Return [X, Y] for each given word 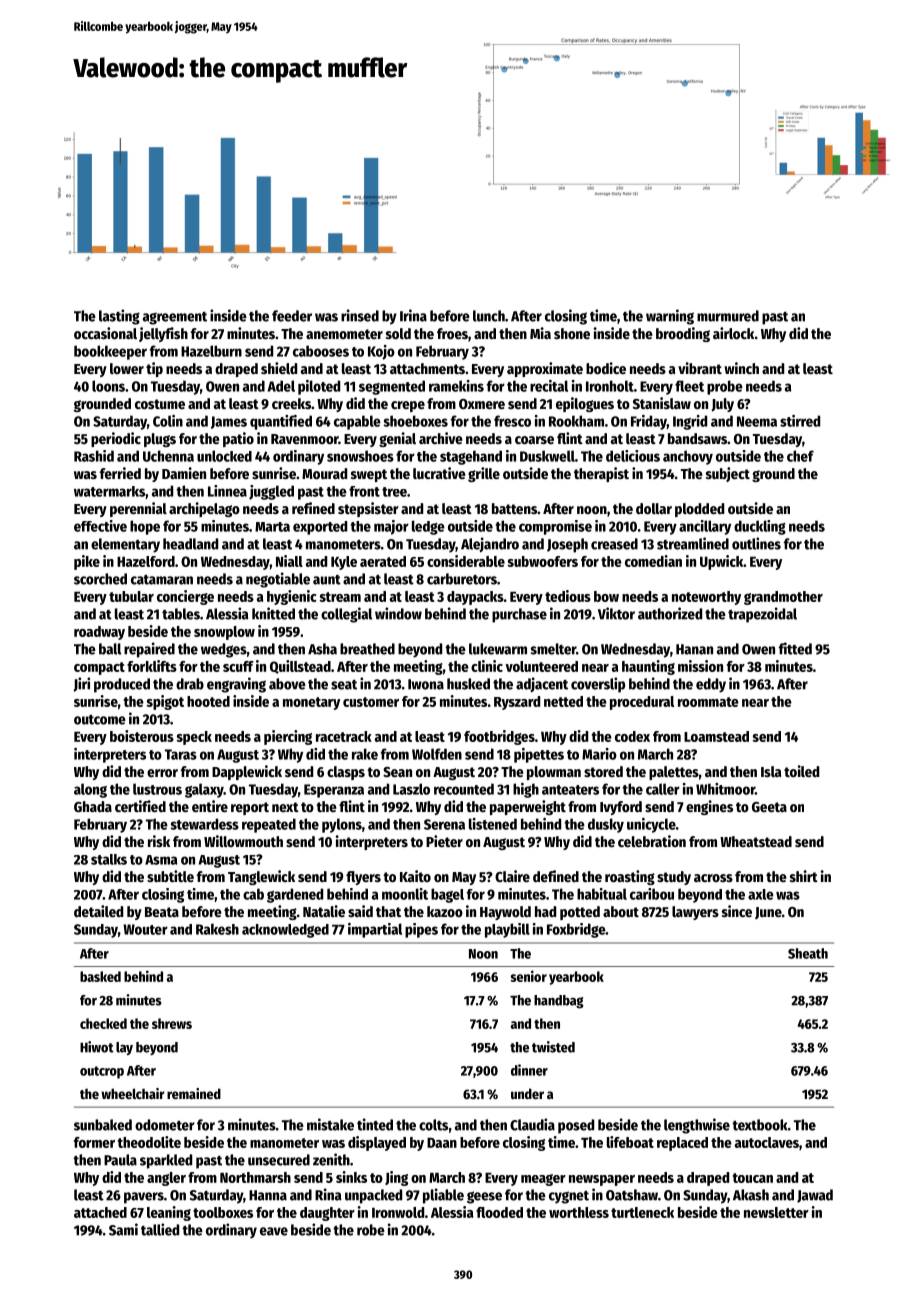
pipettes [539, 755]
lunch [489, 316]
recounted [464, 789]
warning [670, 317]
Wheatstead [756, 841]
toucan [753, 1178]
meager [543, 1180]
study [674, 878]
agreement [175, 318]
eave [274, 1231]
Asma [161, 860]
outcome [100, 719]
